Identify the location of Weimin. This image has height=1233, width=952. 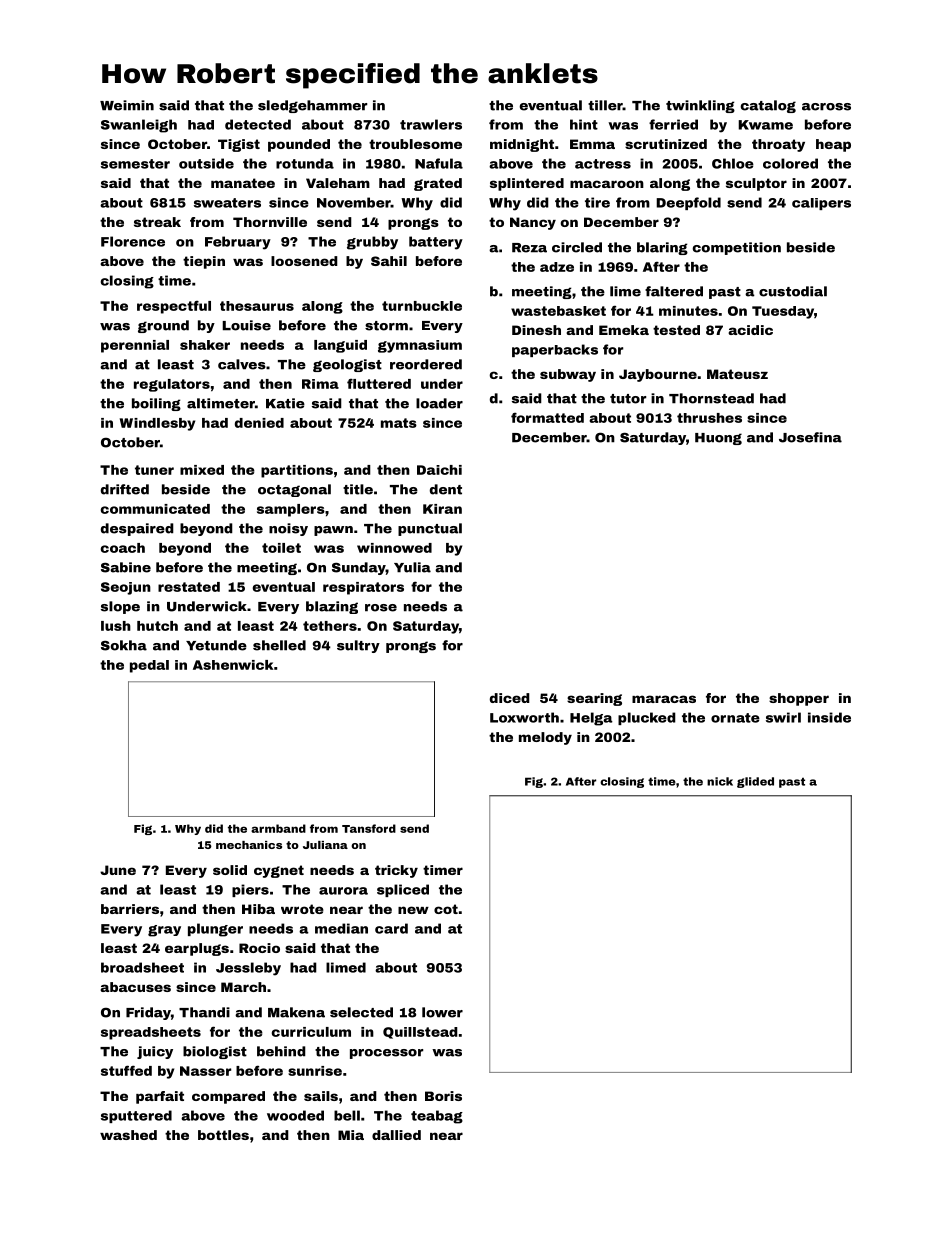
(127, 105).
